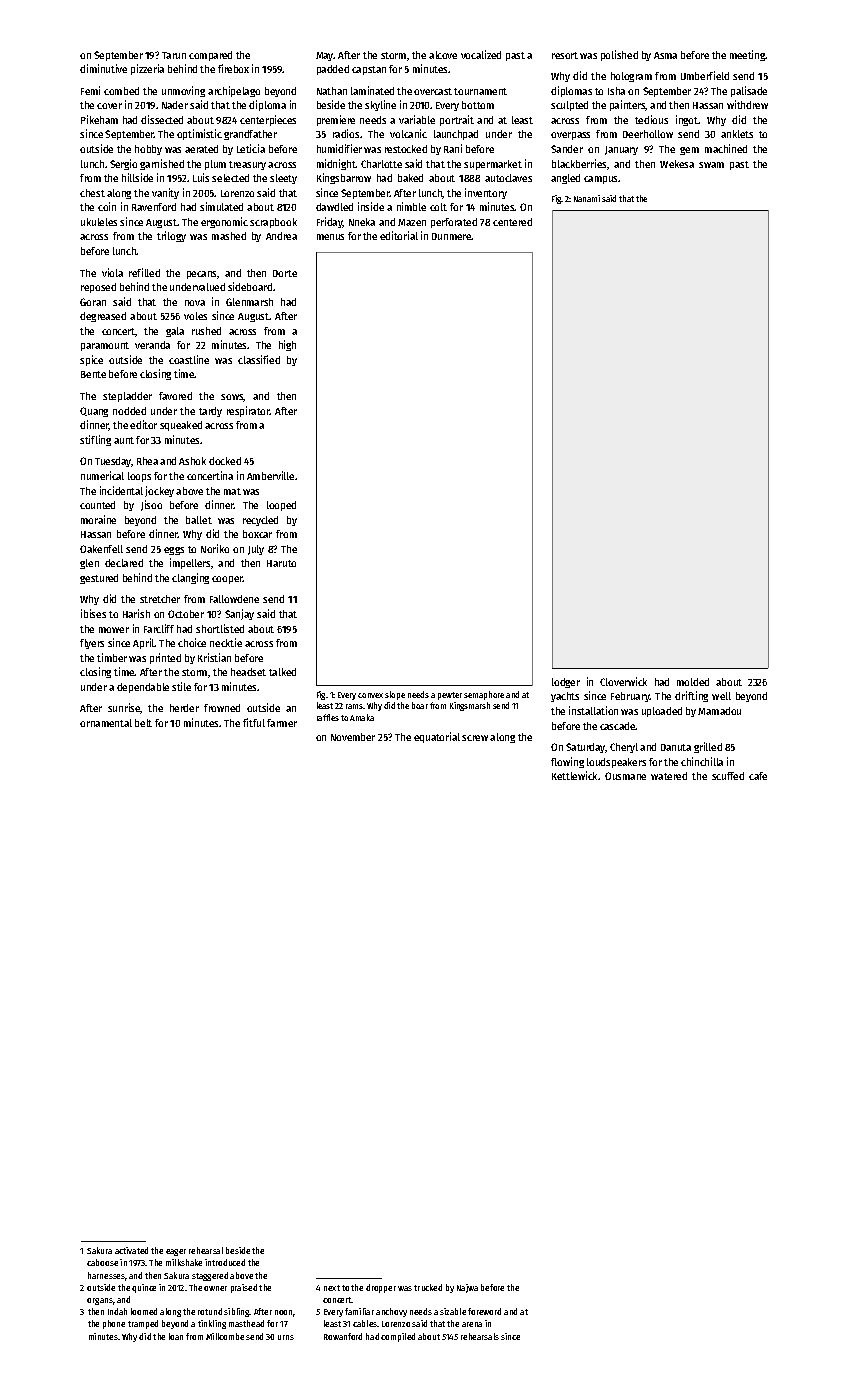 This document has width=849, height=1400. Describe the element at coordinates (472, 1324) in the document. I see `arena` at that location.
